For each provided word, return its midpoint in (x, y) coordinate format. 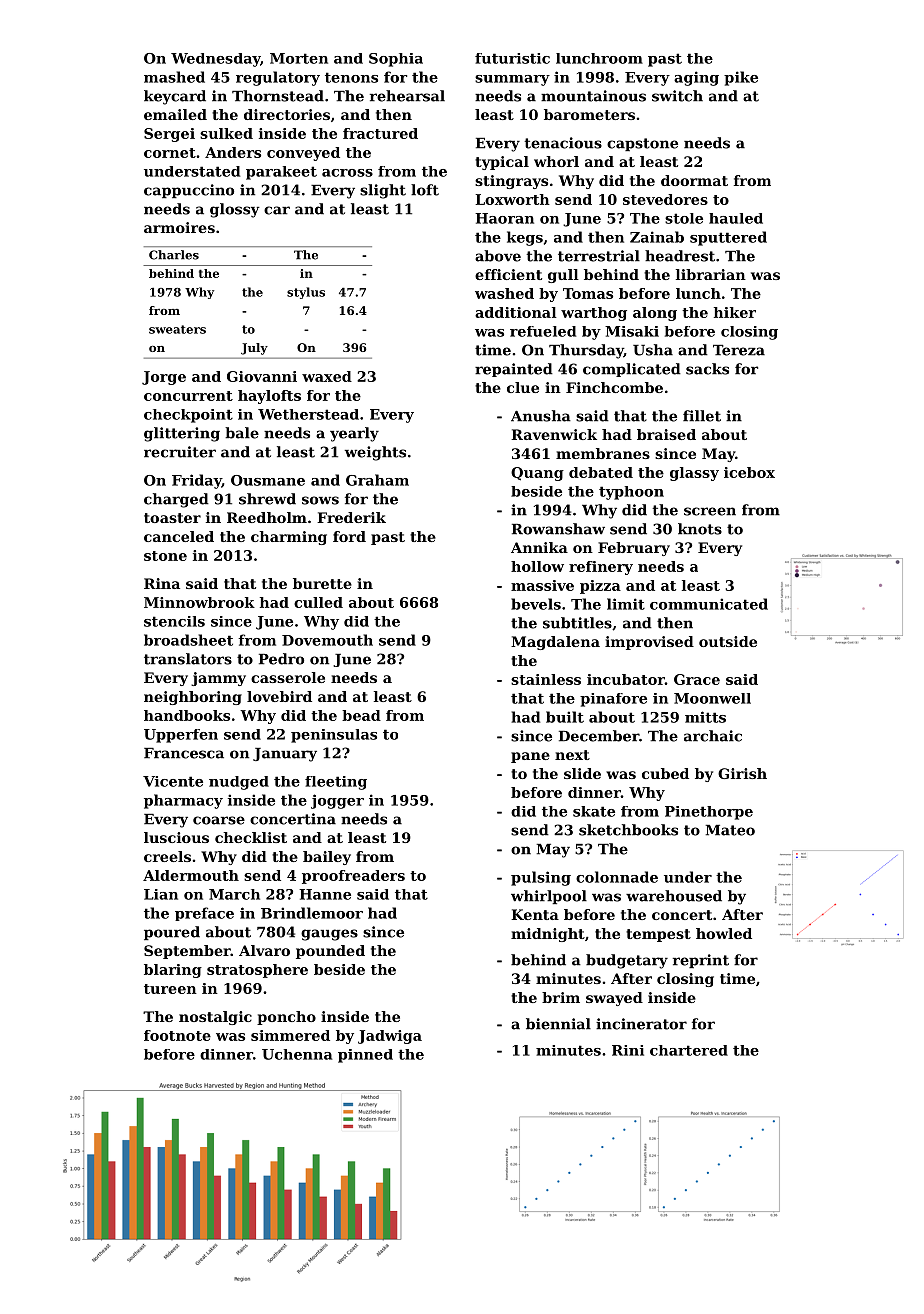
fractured (380, 133)
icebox (749, 472)
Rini (628, 1050)
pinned (365, 1056)
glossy (235, 210)
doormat (694, 180)
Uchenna (297, 1054)
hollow (537, 566)
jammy (218, 679)
